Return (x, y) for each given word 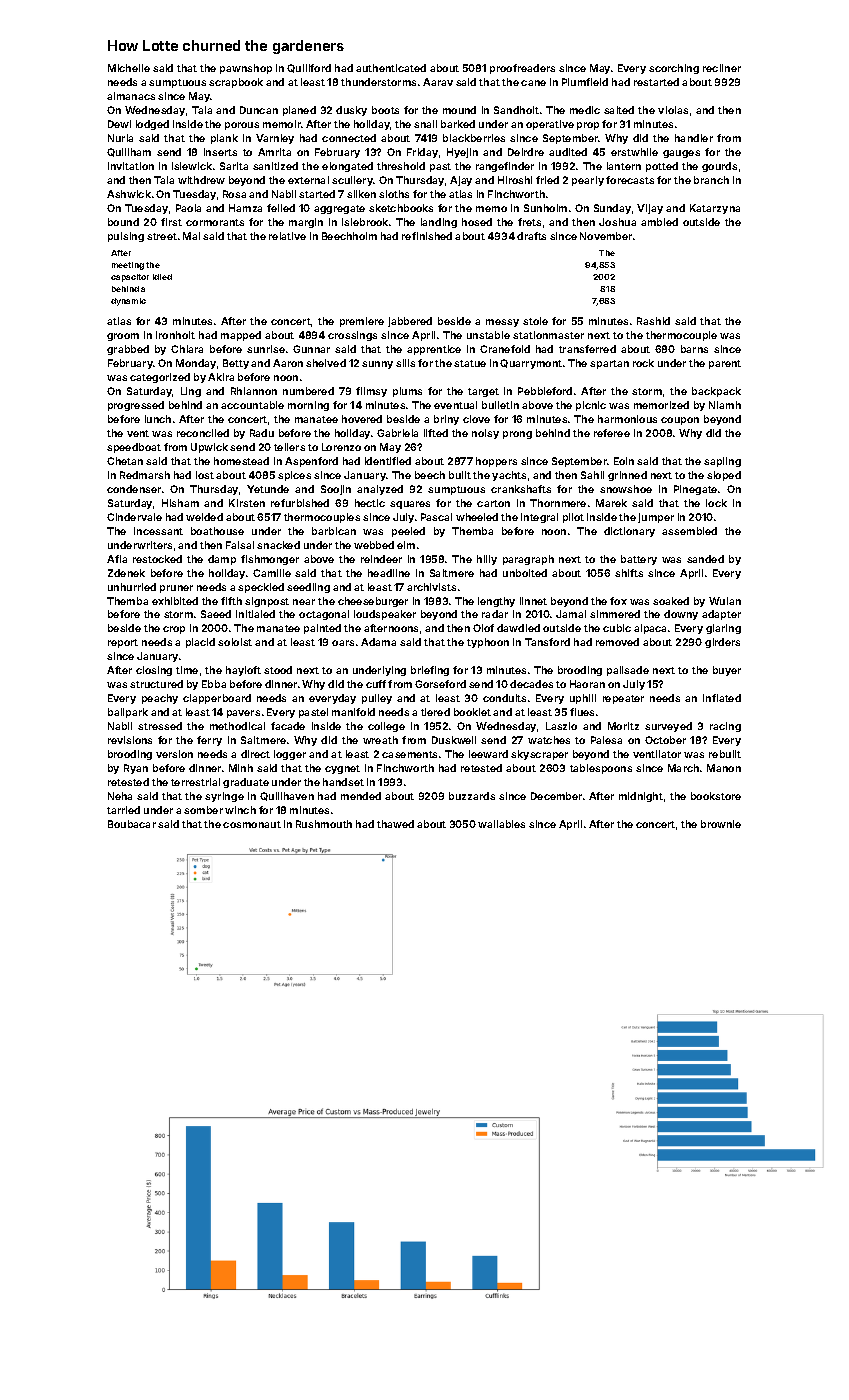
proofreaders (522, 69)
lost (205, 475)
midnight (641, 797)
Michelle (129, 68)
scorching (674, 69)
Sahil (592, 475)
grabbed (128, 350)
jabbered (410, 322)
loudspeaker (385, 615)
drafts (531, 236)
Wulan (725, 601)
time (187, 670)
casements (409, 754)
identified (388, 461)
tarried (123, 810)
